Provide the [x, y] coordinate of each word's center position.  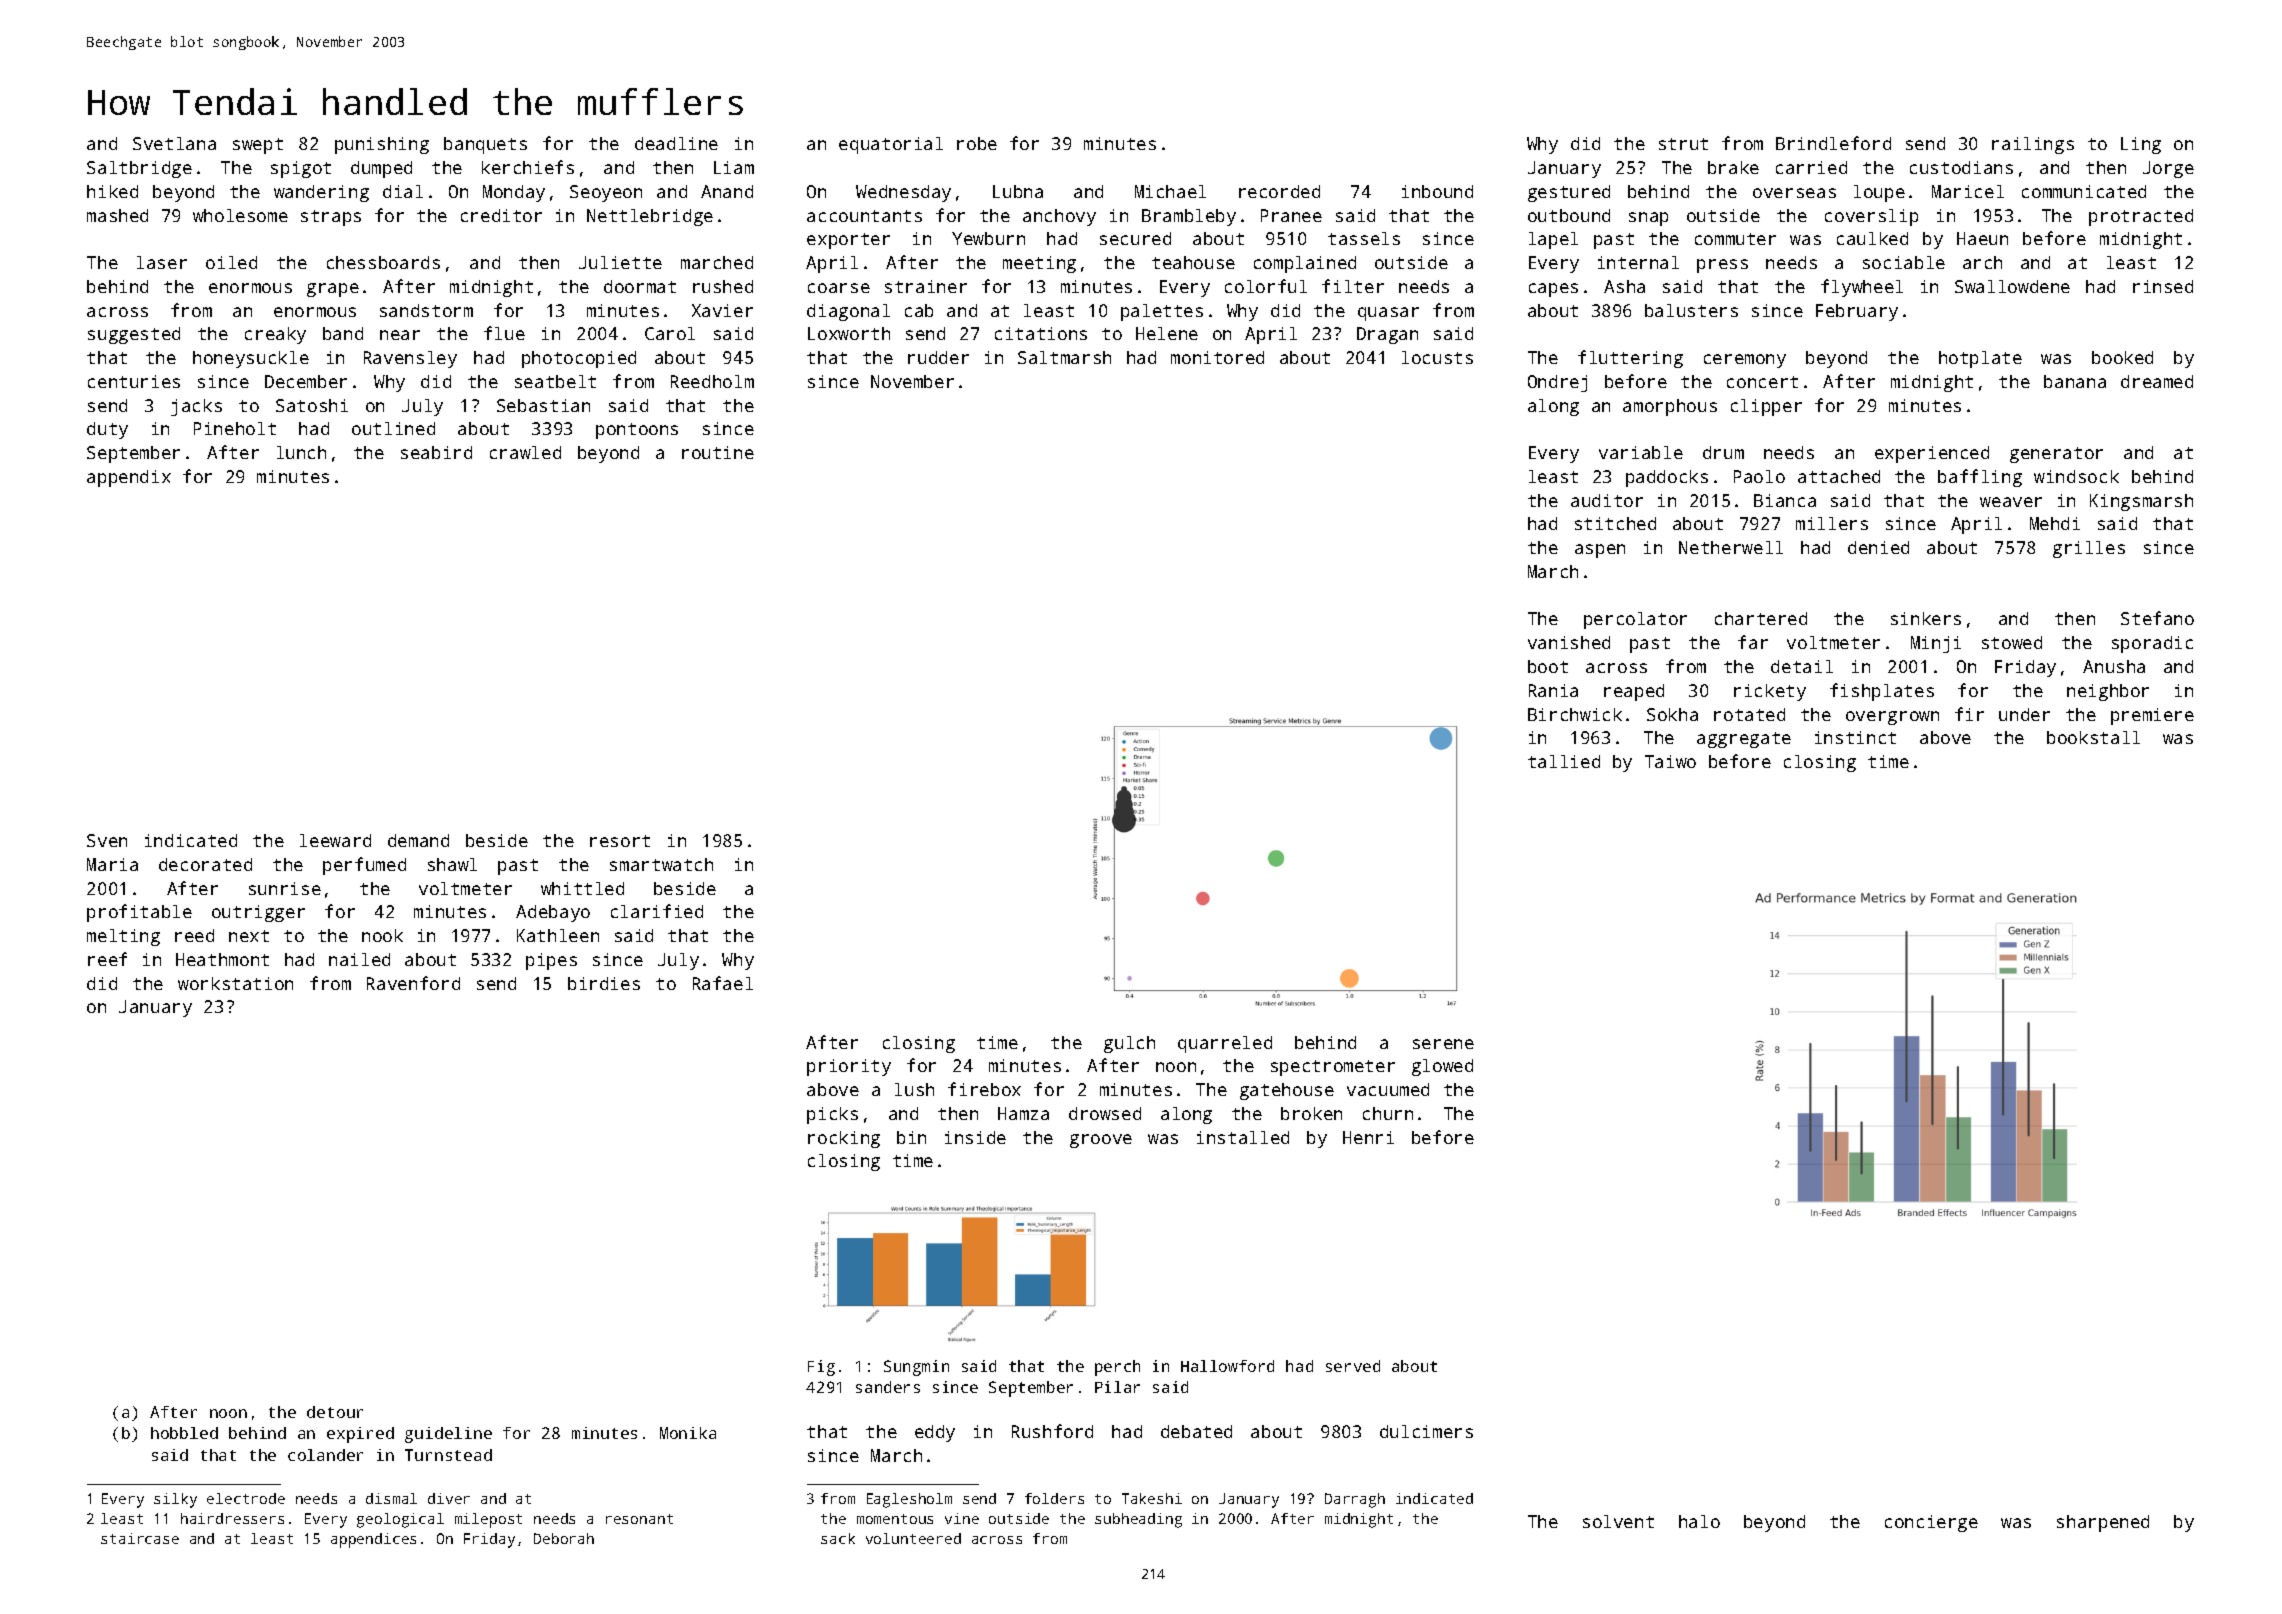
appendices [373, 1540]
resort [620, 841]
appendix [129, 478]
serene [1443, 1044]
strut [1683, 144]
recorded [1279, 191]
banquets [485, 145]
